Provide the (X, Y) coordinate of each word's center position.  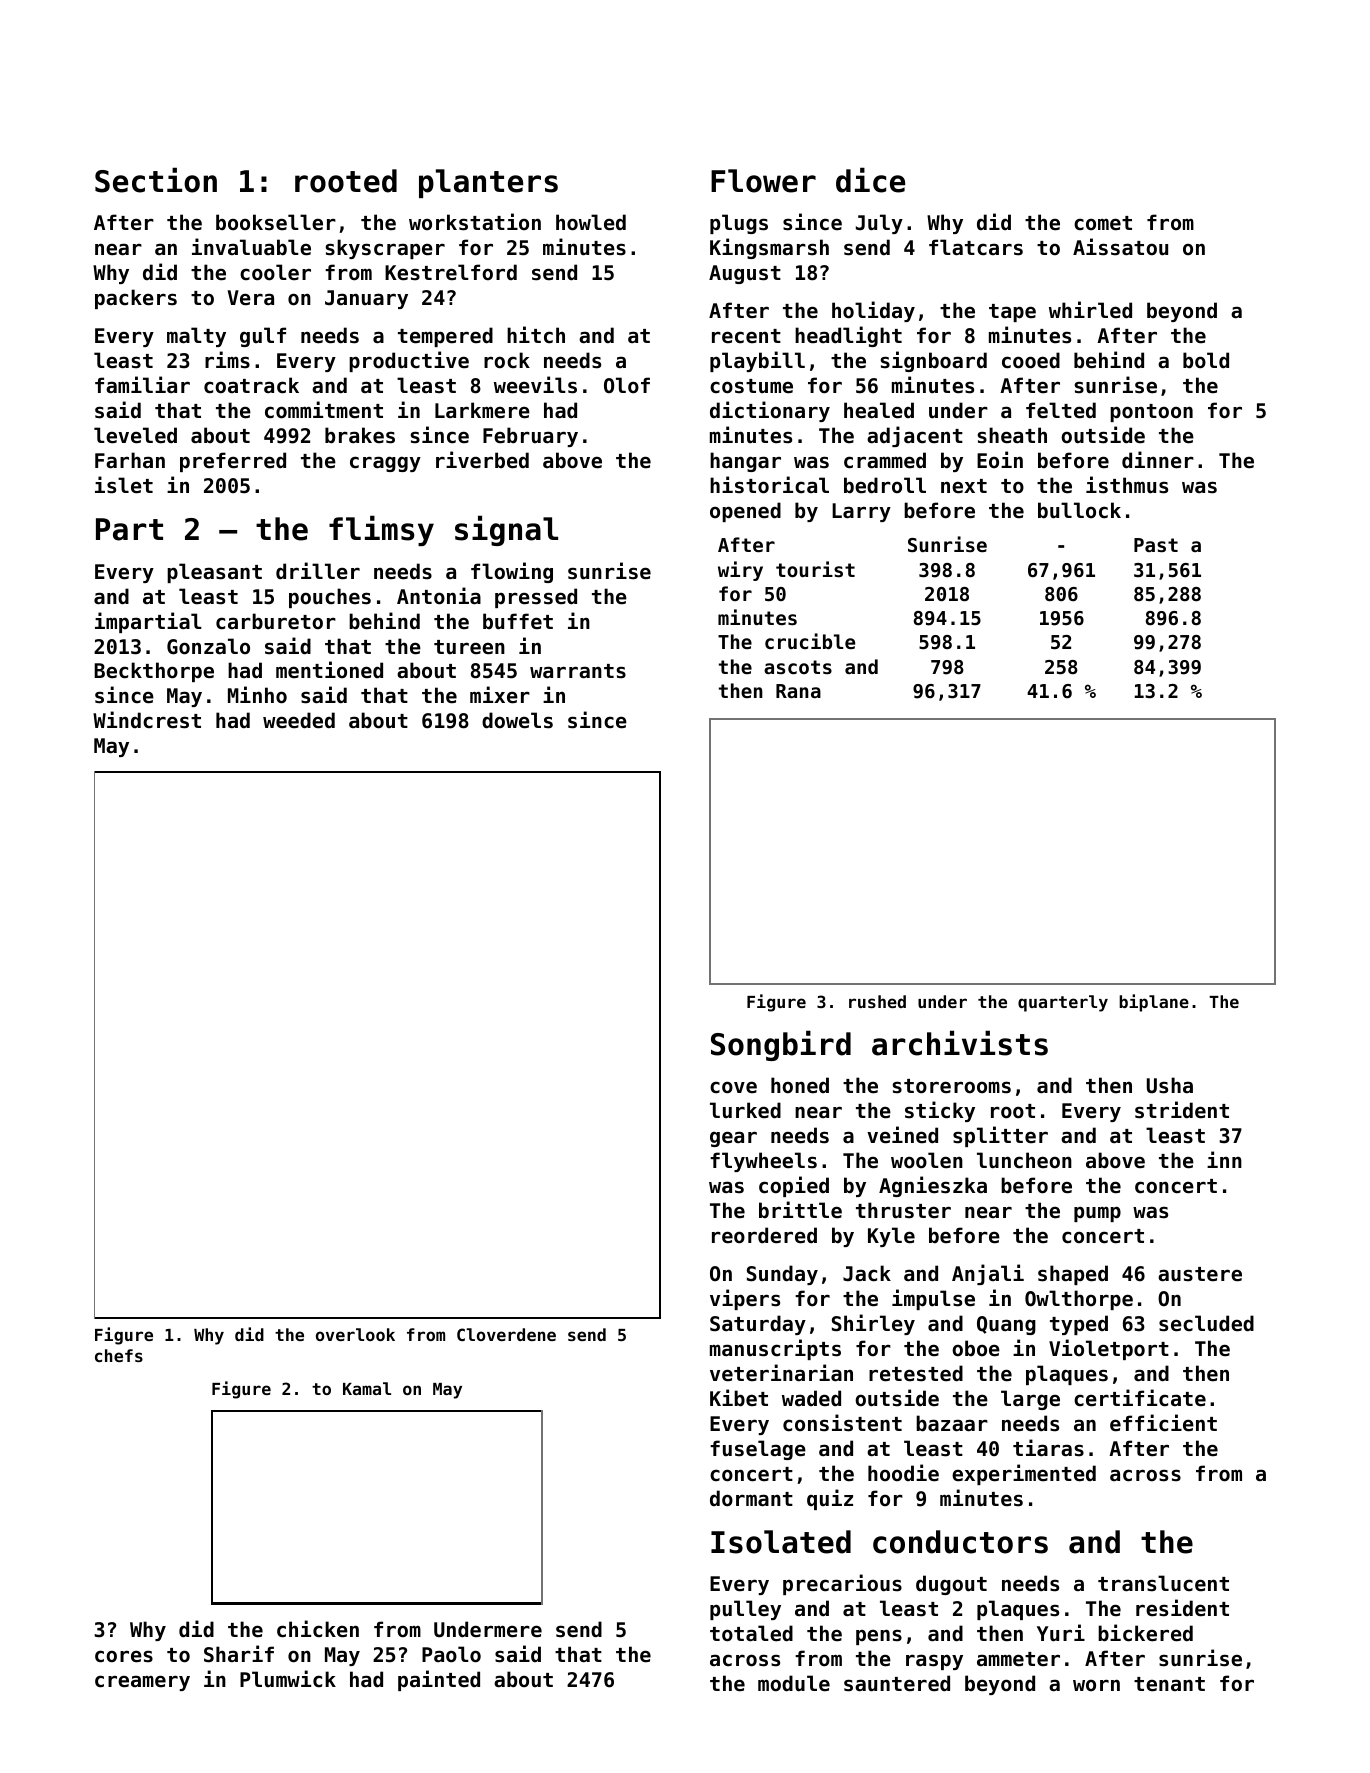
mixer (500, 695)
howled (591, 222)
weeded (299, 720)
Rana (798, 691)
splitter (1000, 1136)
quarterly (1063, 1003)
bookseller (276, 222)
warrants (578, 671)
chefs (119, 1355)
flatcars (976, 247)
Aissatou (1120, 247)
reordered (764, 1235)
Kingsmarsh (769, 248)
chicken (318, 1629)
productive (409, 361)
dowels (517, 720)
